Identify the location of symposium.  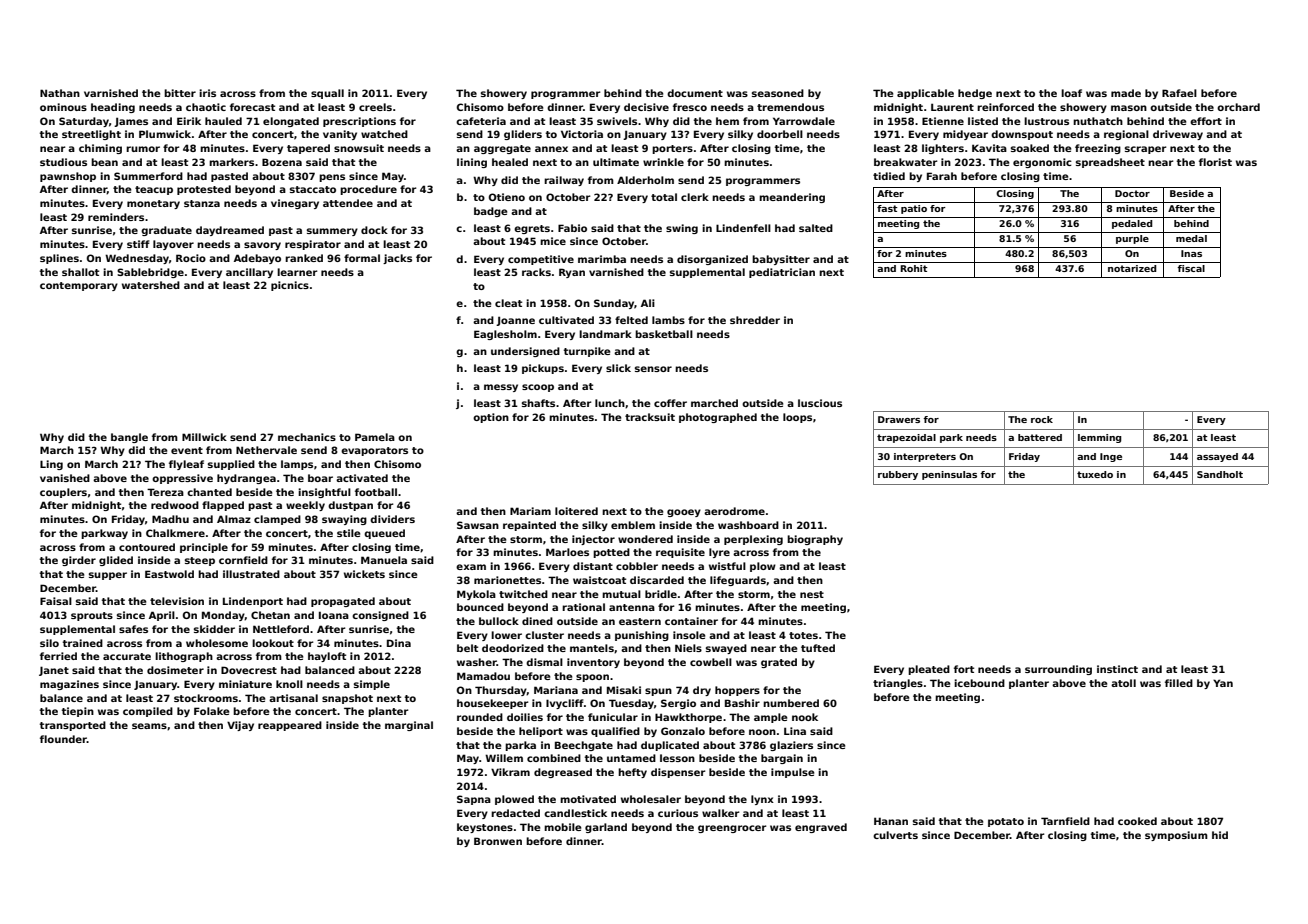
(1176, 836).
